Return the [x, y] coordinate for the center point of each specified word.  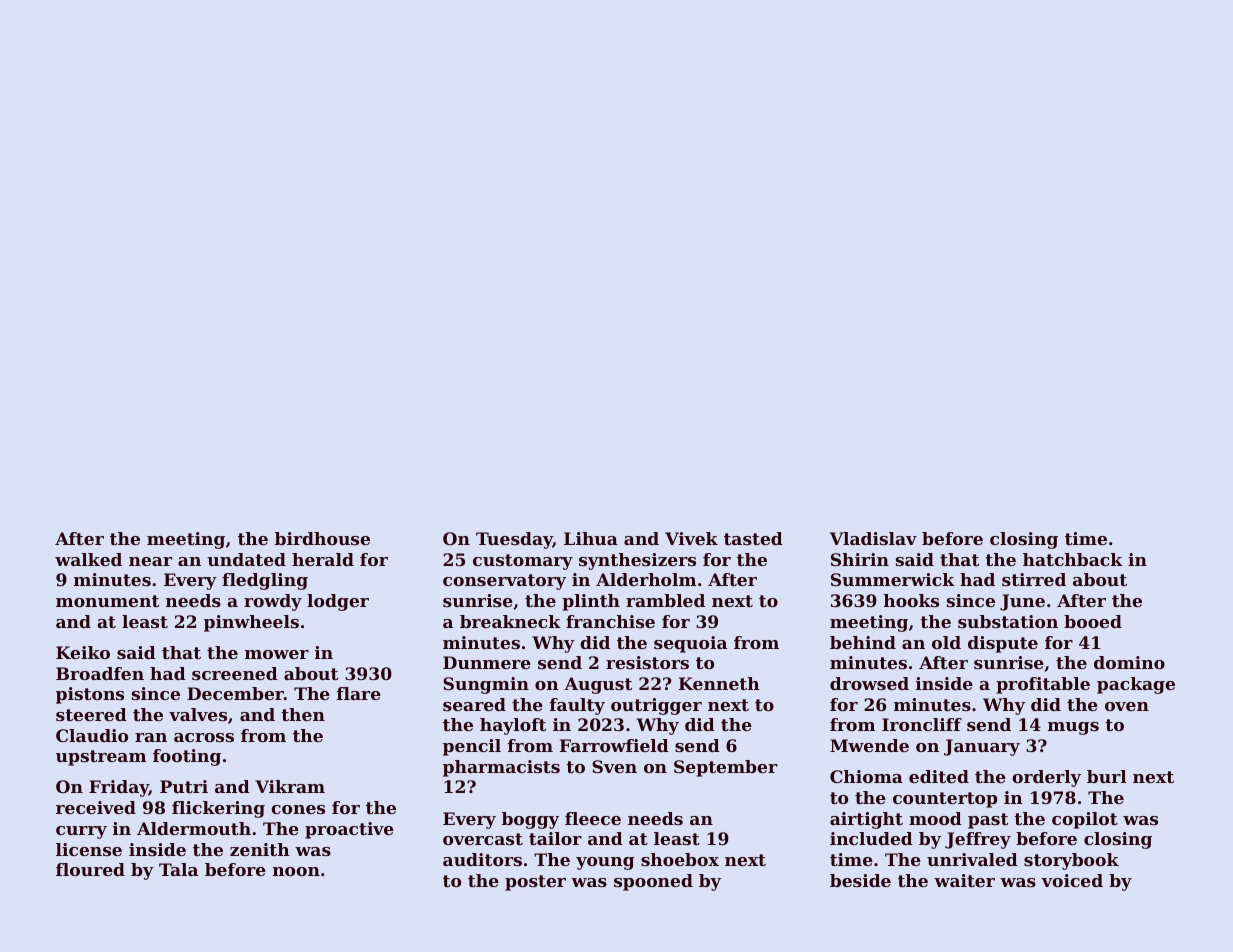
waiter [964, 880]
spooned [653, 882]
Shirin [860, 559]
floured [90, 869]
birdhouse [322, 538]
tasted [753, 538]
